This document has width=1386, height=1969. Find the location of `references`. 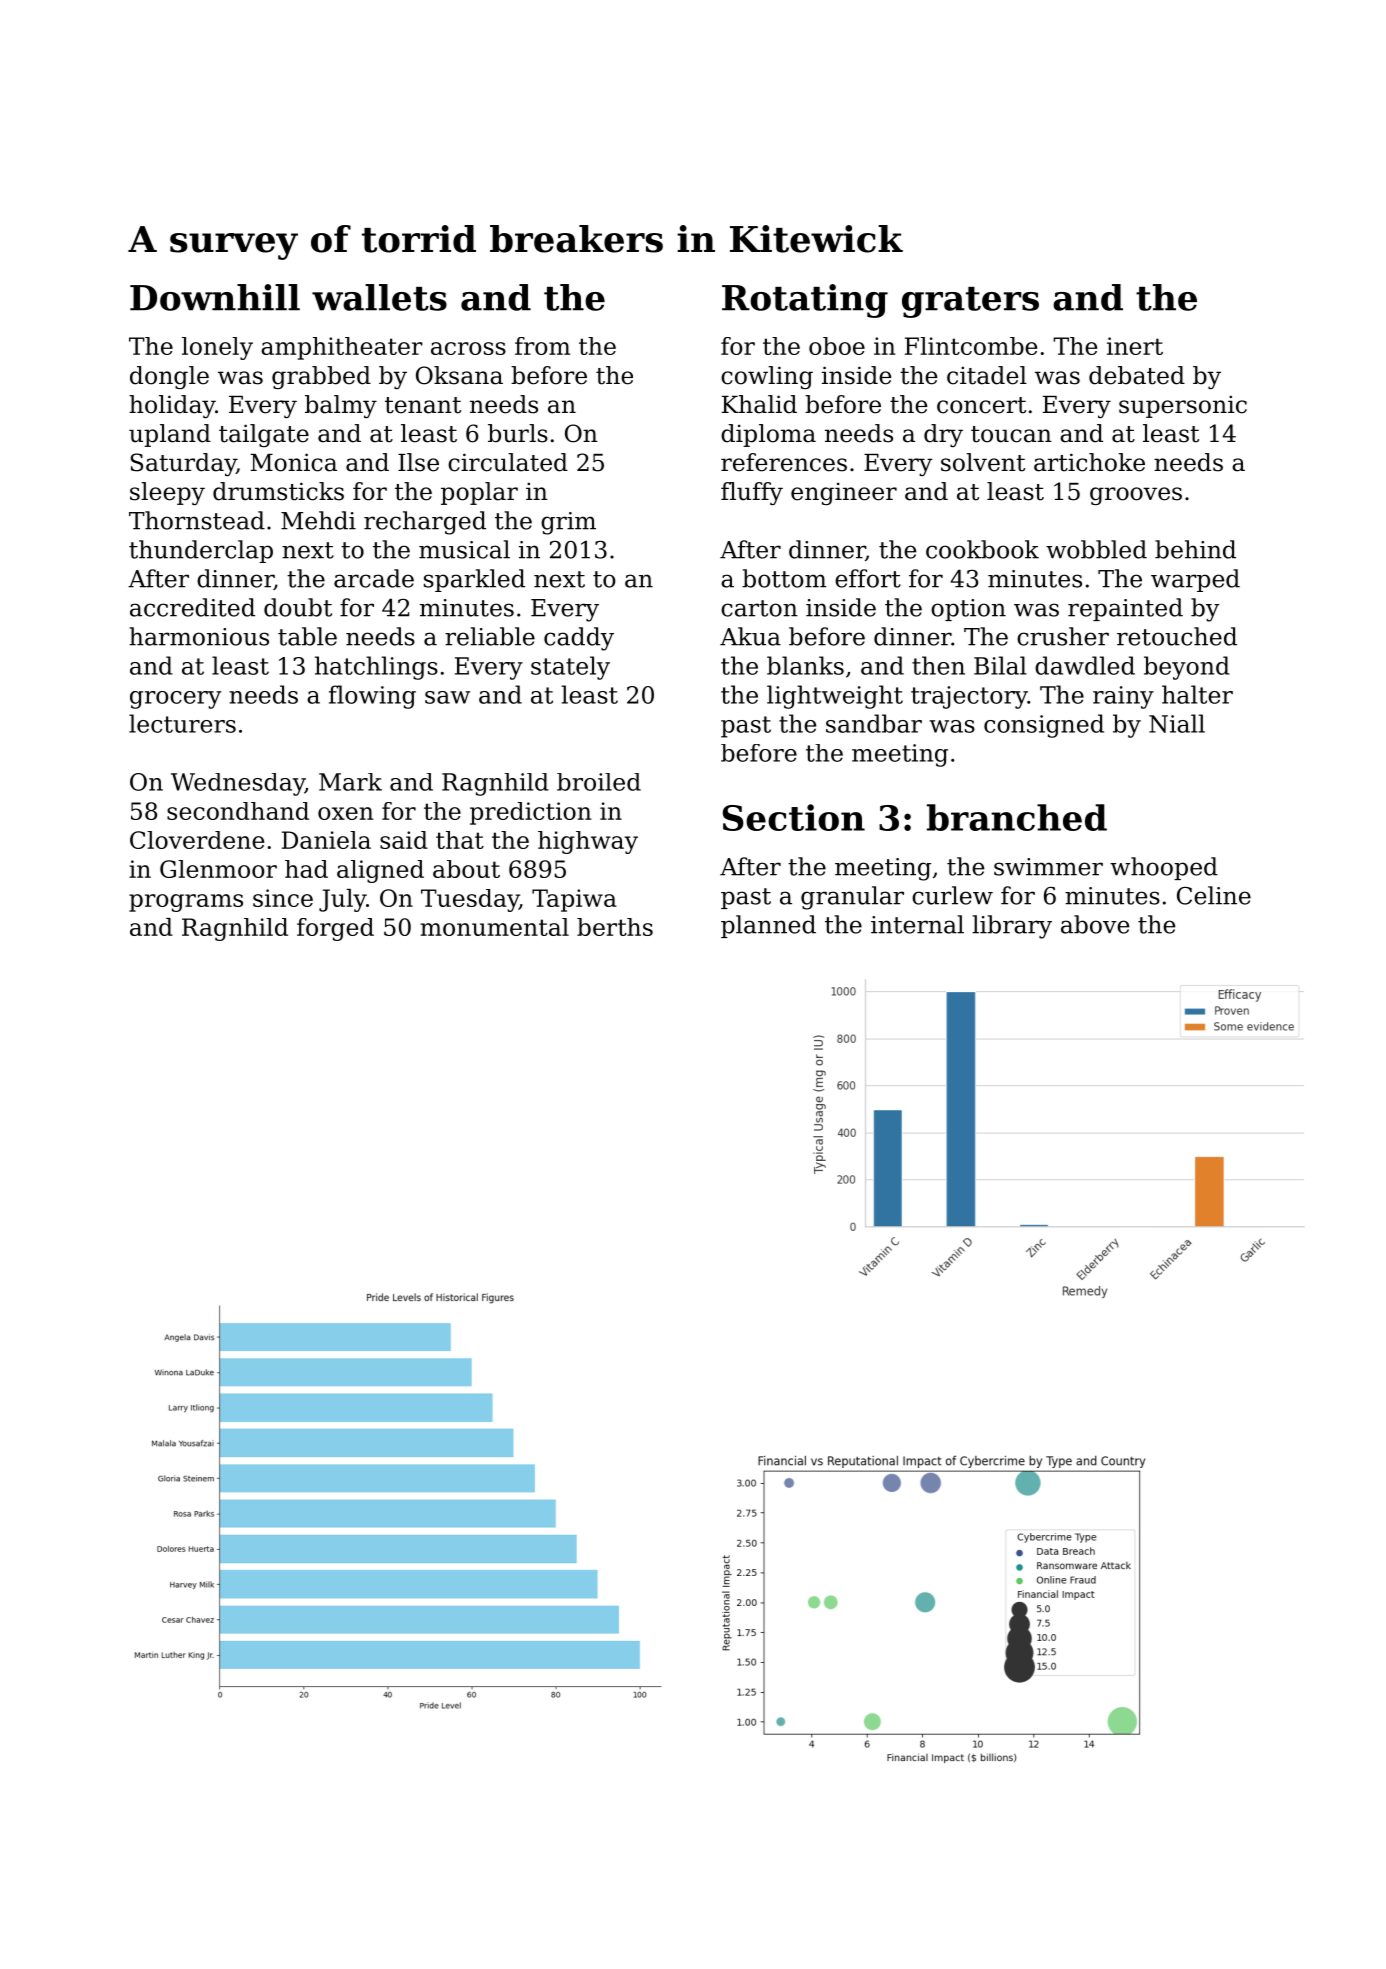

references is located at coordinates (784, 462).
